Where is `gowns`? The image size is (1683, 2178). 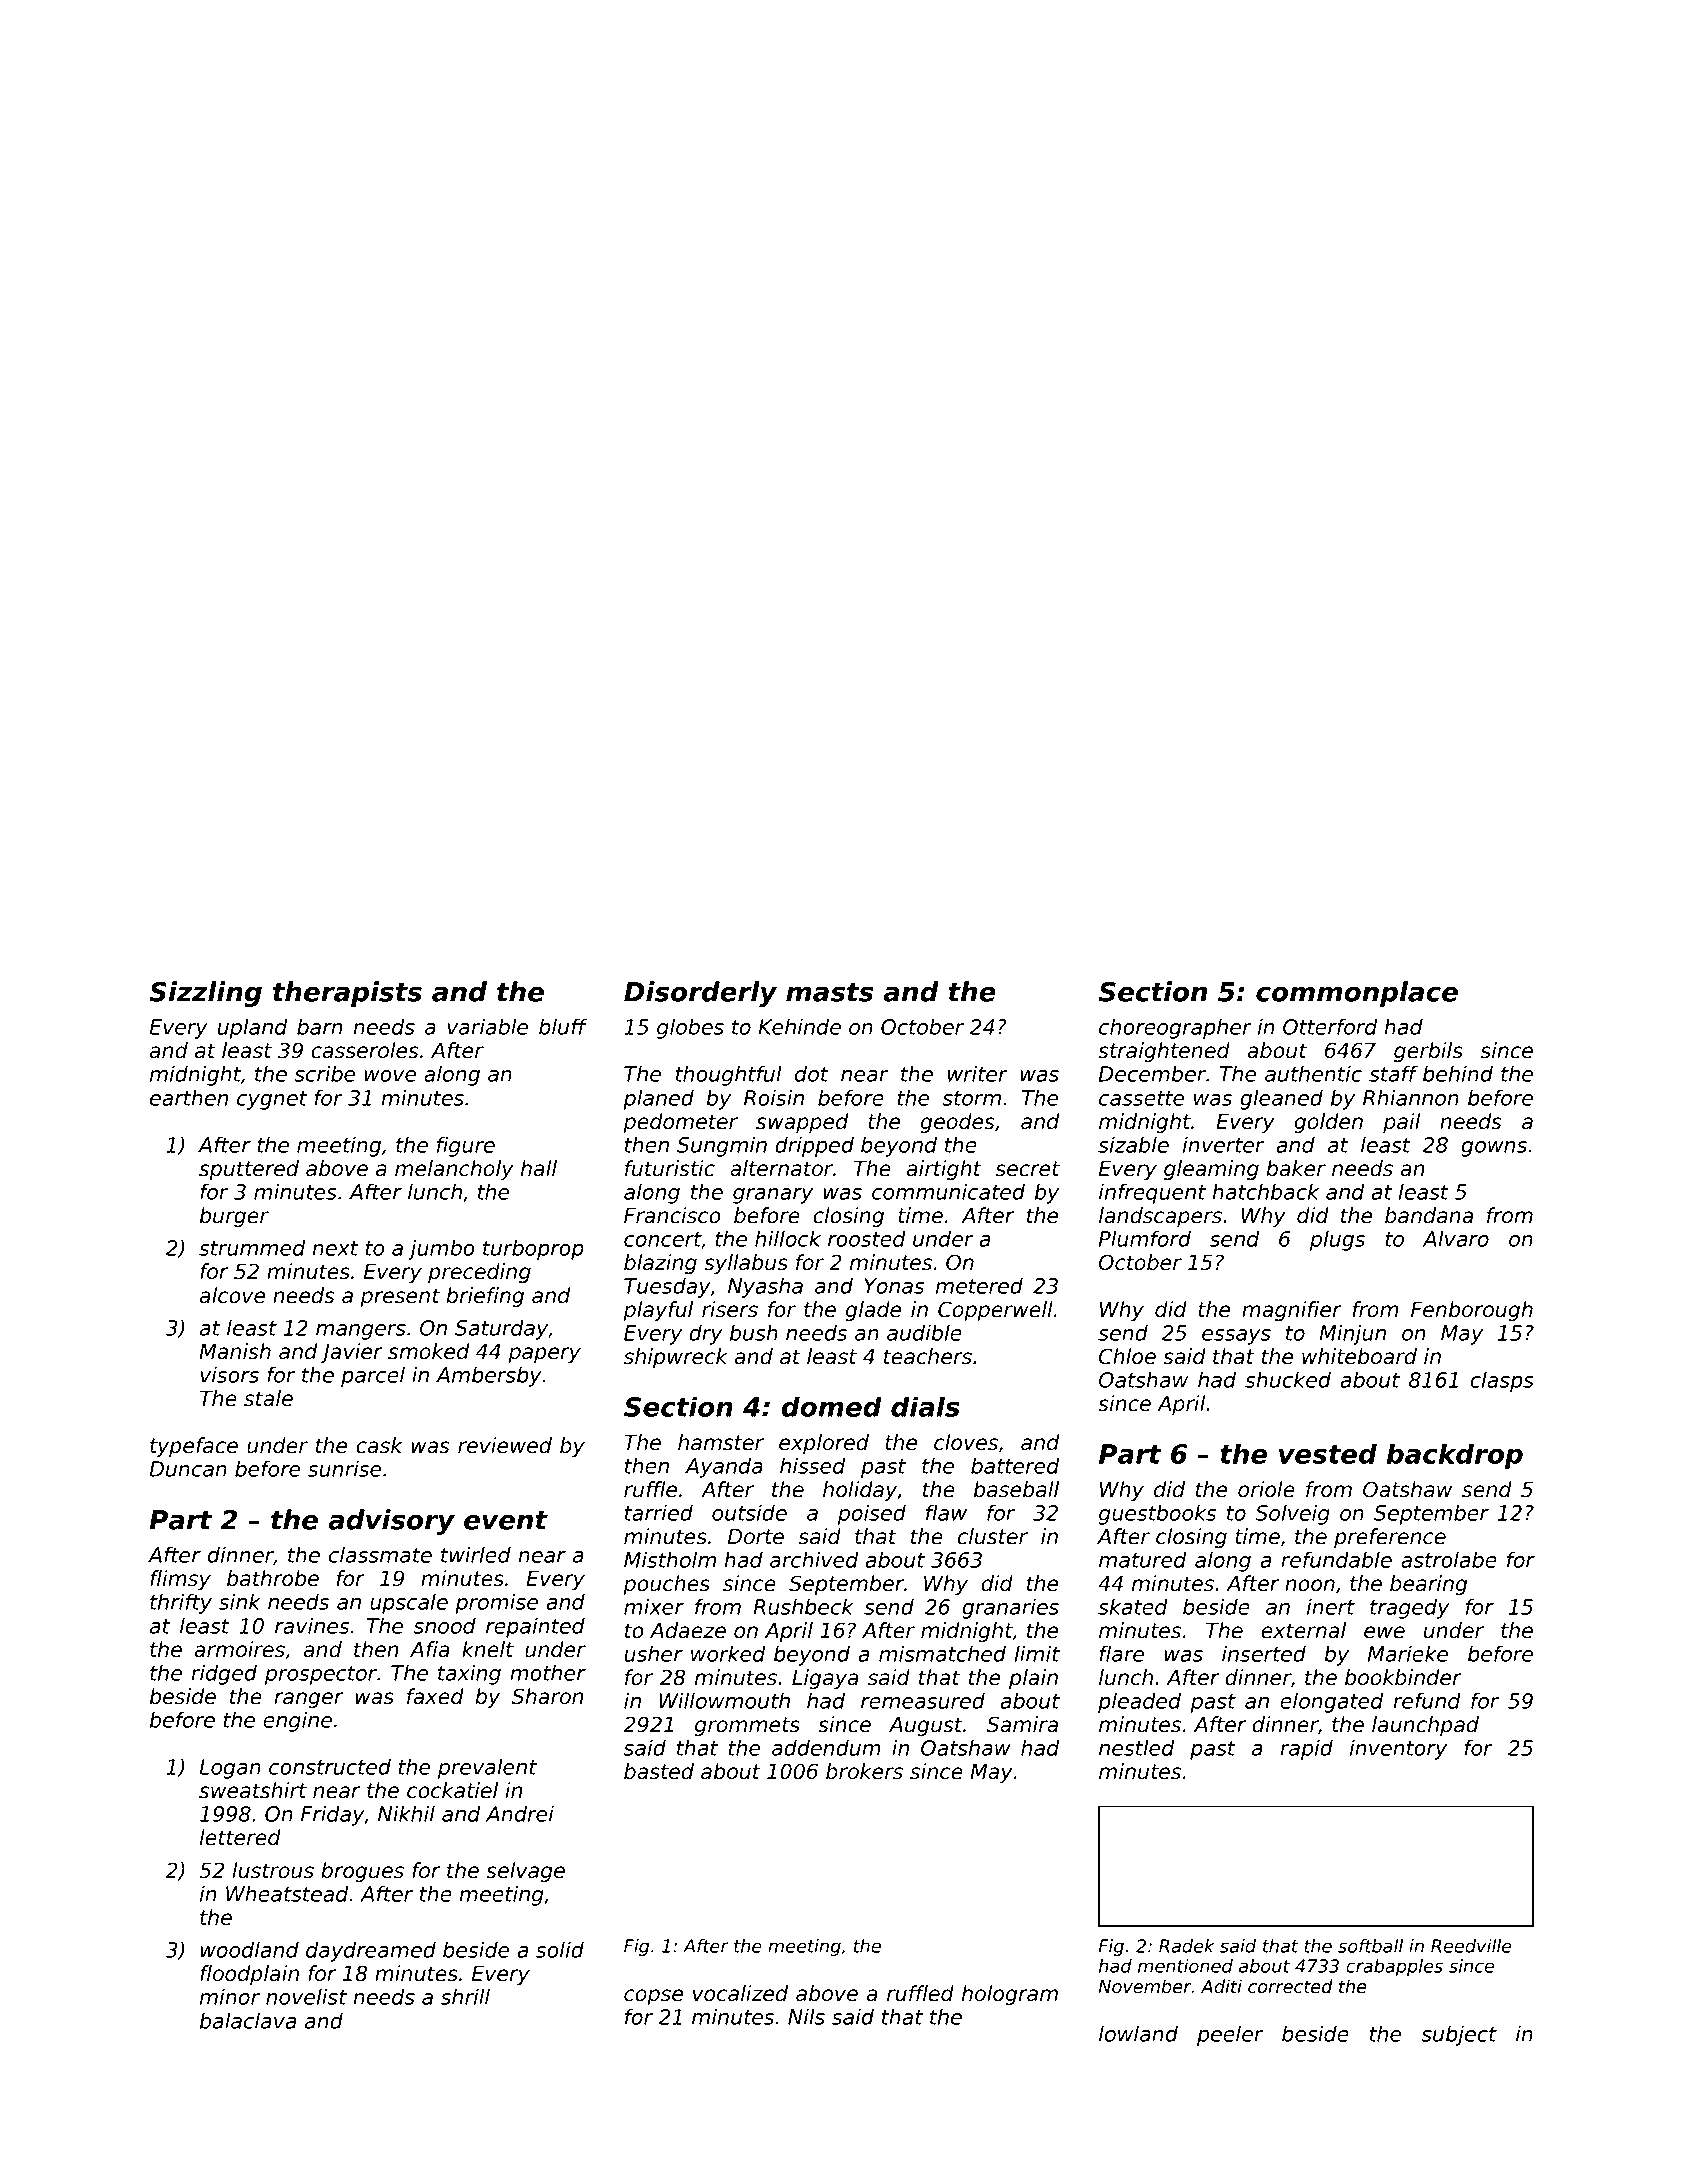
gowns is located at coordinates (1494, 1149).
